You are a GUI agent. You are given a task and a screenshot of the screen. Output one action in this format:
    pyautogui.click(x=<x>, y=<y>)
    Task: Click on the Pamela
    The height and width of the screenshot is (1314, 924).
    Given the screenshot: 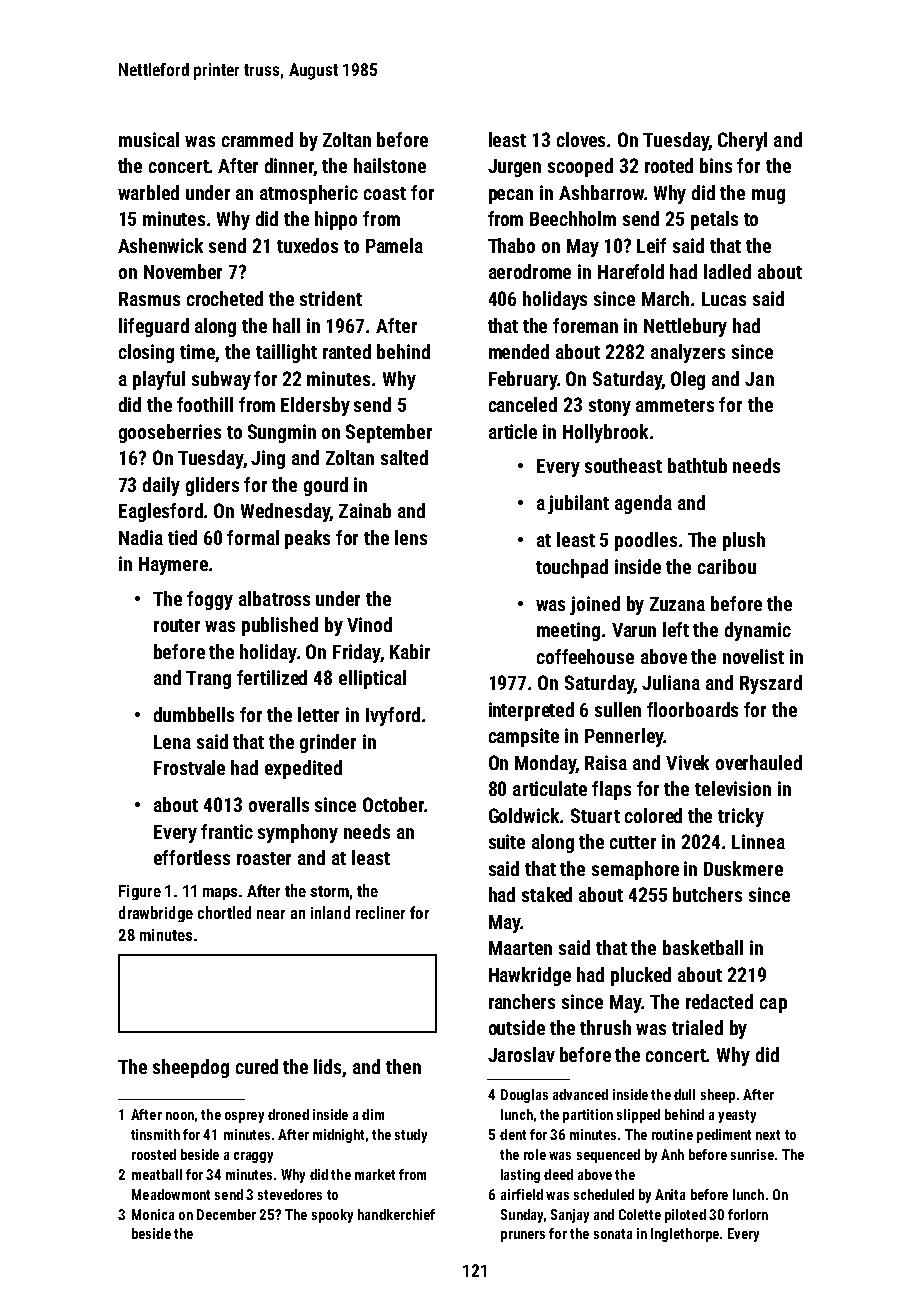 What is the action you would take?
    pyautogui.click(x=394, y=245)
